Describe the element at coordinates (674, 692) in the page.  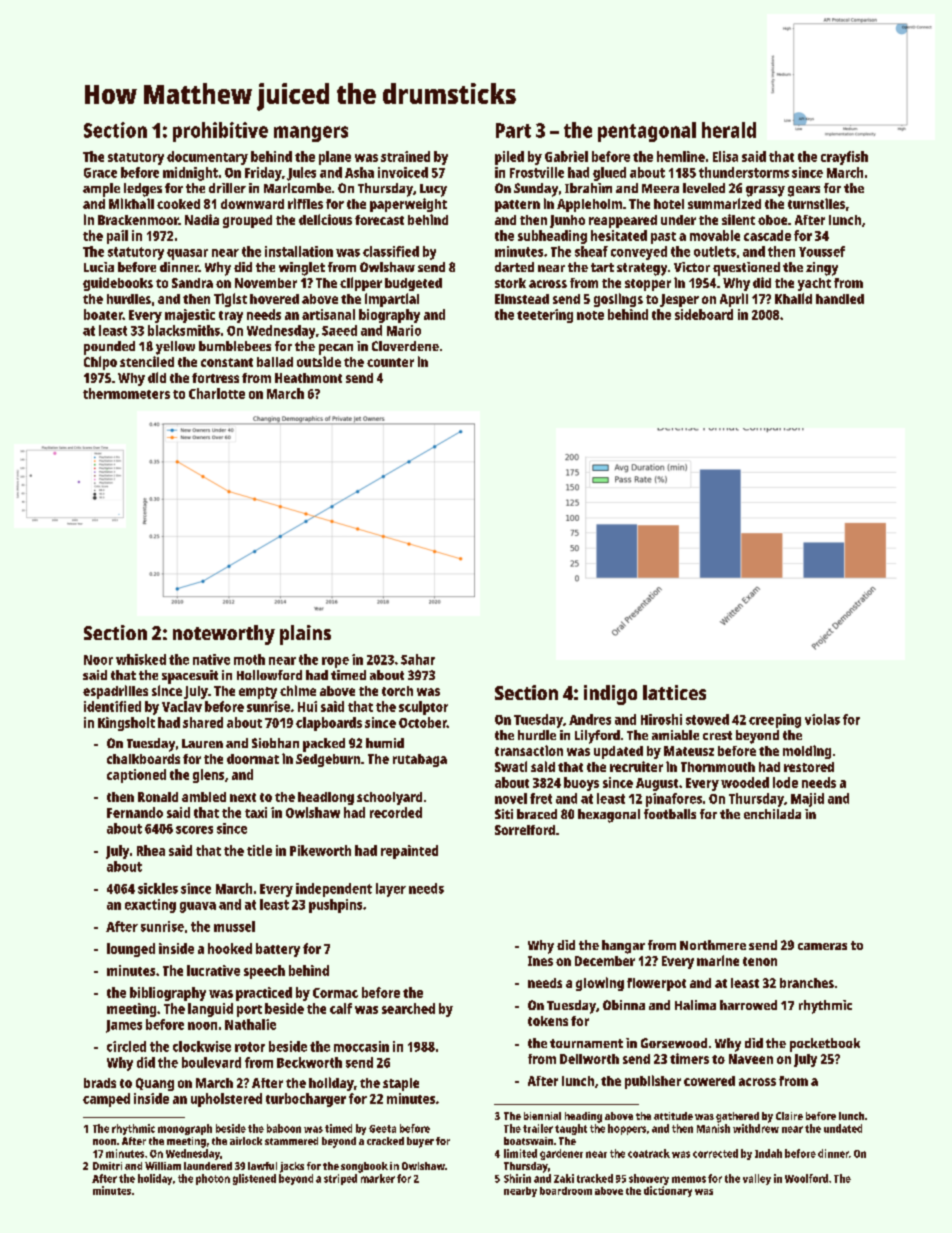
I see `lattices` at that location.
